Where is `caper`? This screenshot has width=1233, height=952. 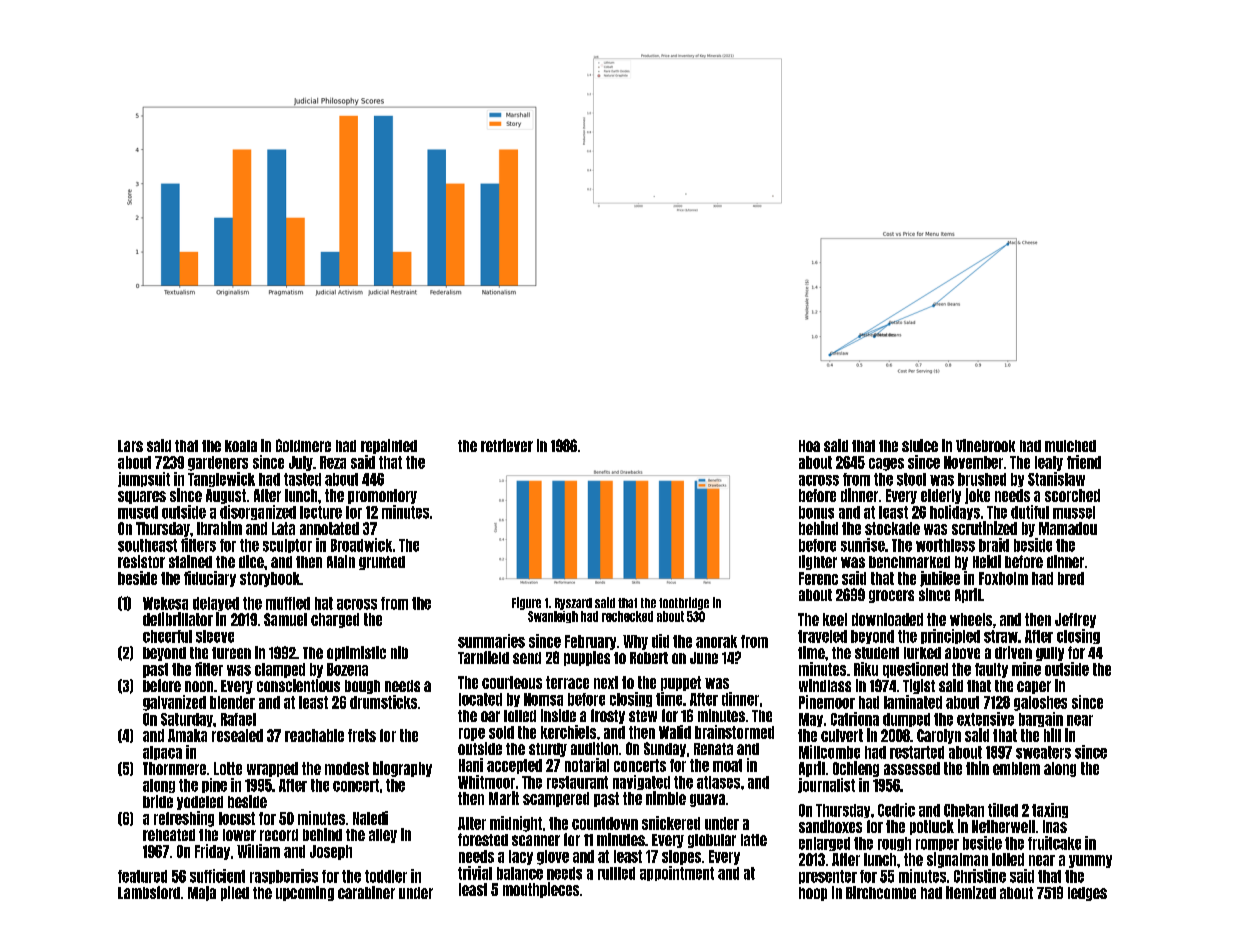
caper is located at coordinates (1034, 687).
